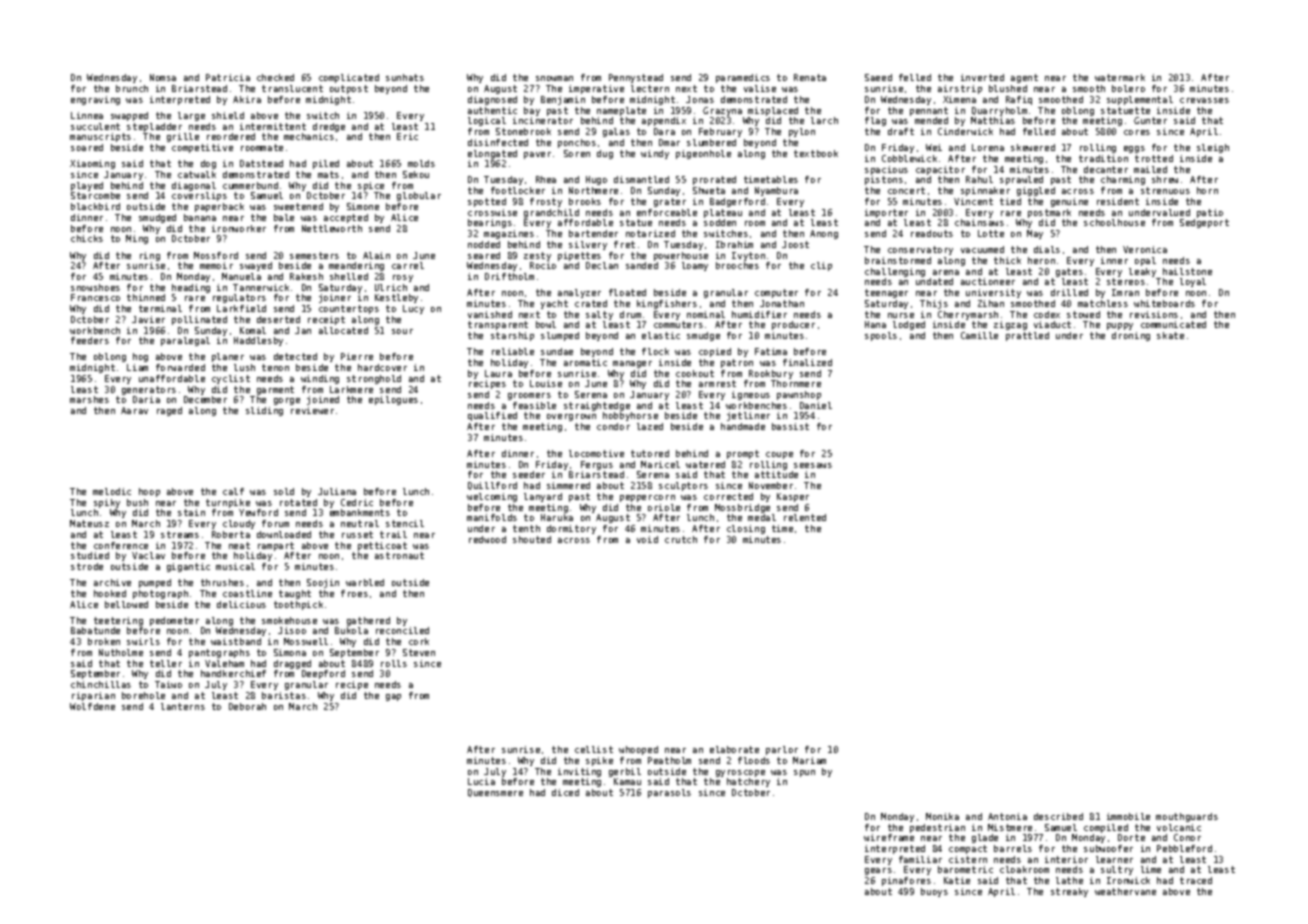 The image size is (1308, 924). Describe the element at coordinates (495, 793) in the screenshot. I see `Queensmere` at that location.
